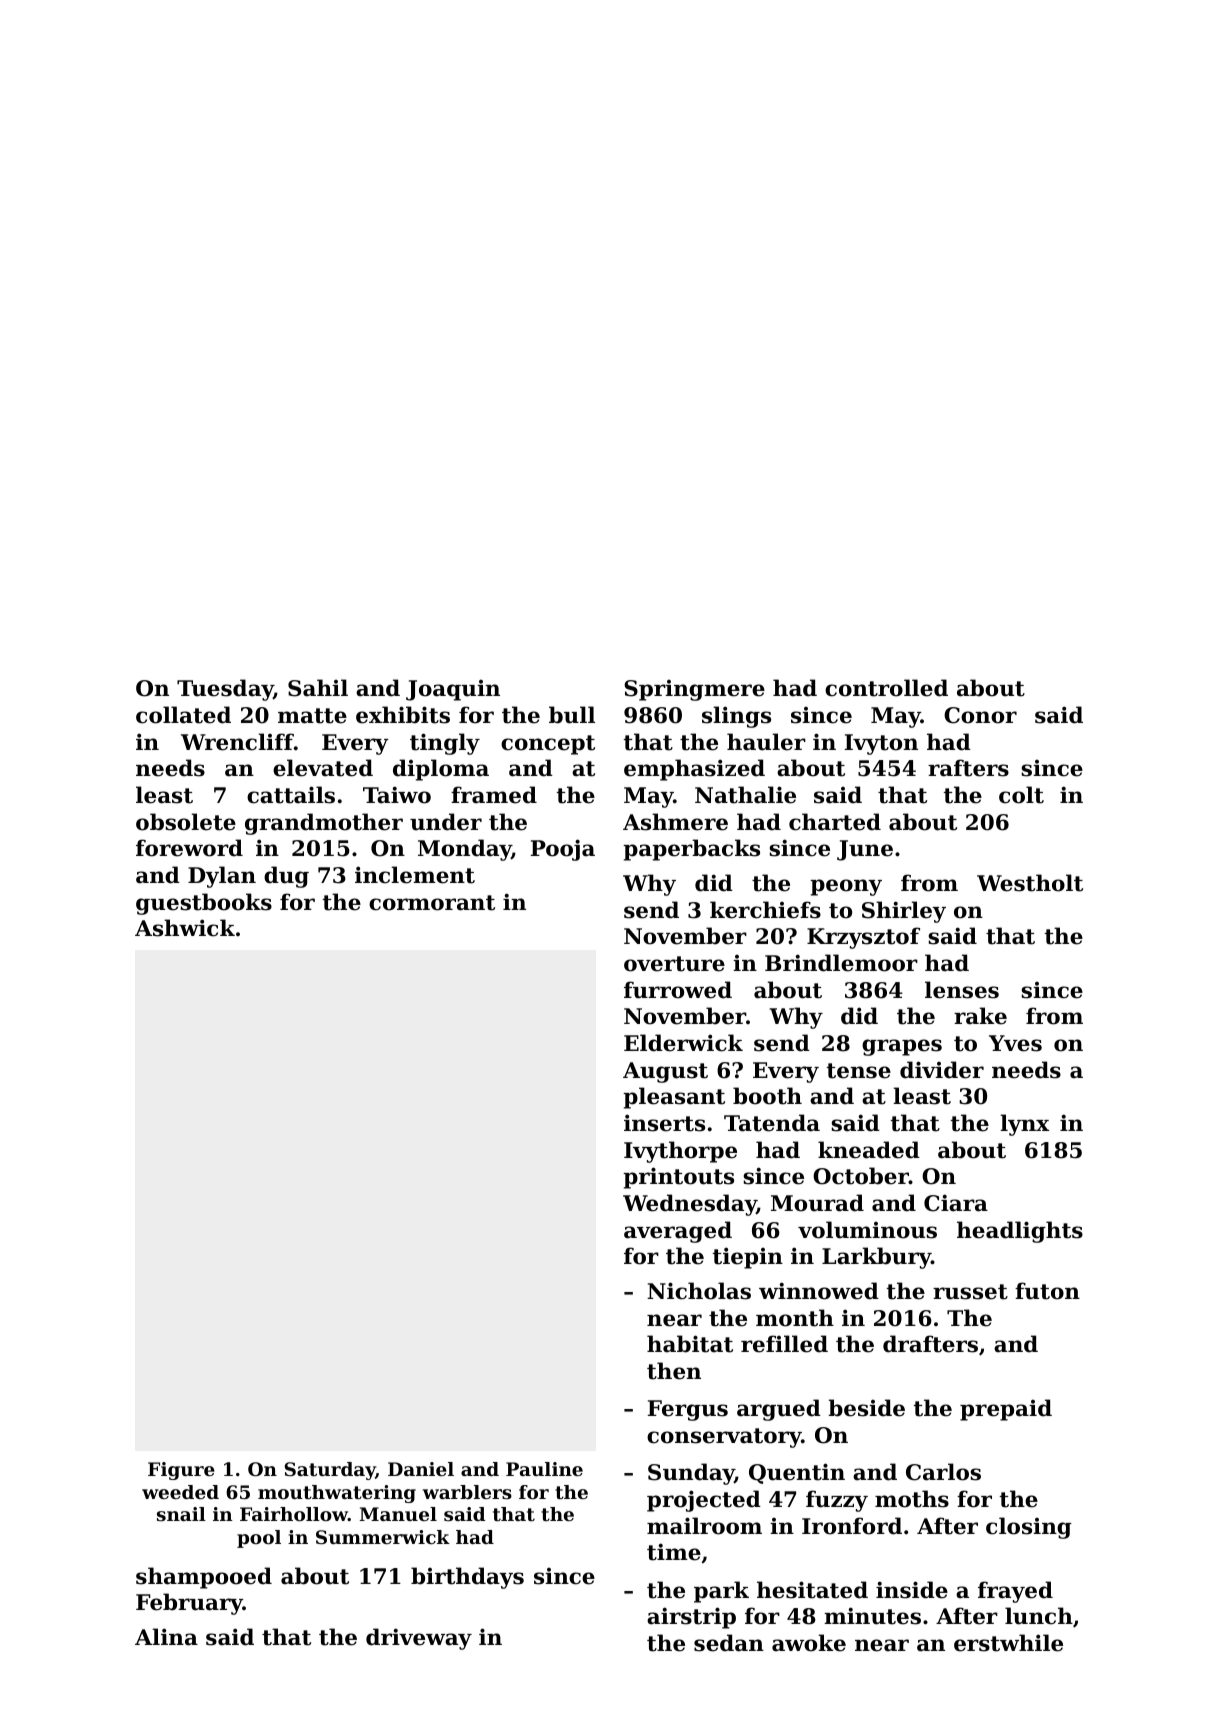 This image has width=1219, height=1724. Describe the element at coordinates (886, 688) in the image. I see `controlled` at that location.
